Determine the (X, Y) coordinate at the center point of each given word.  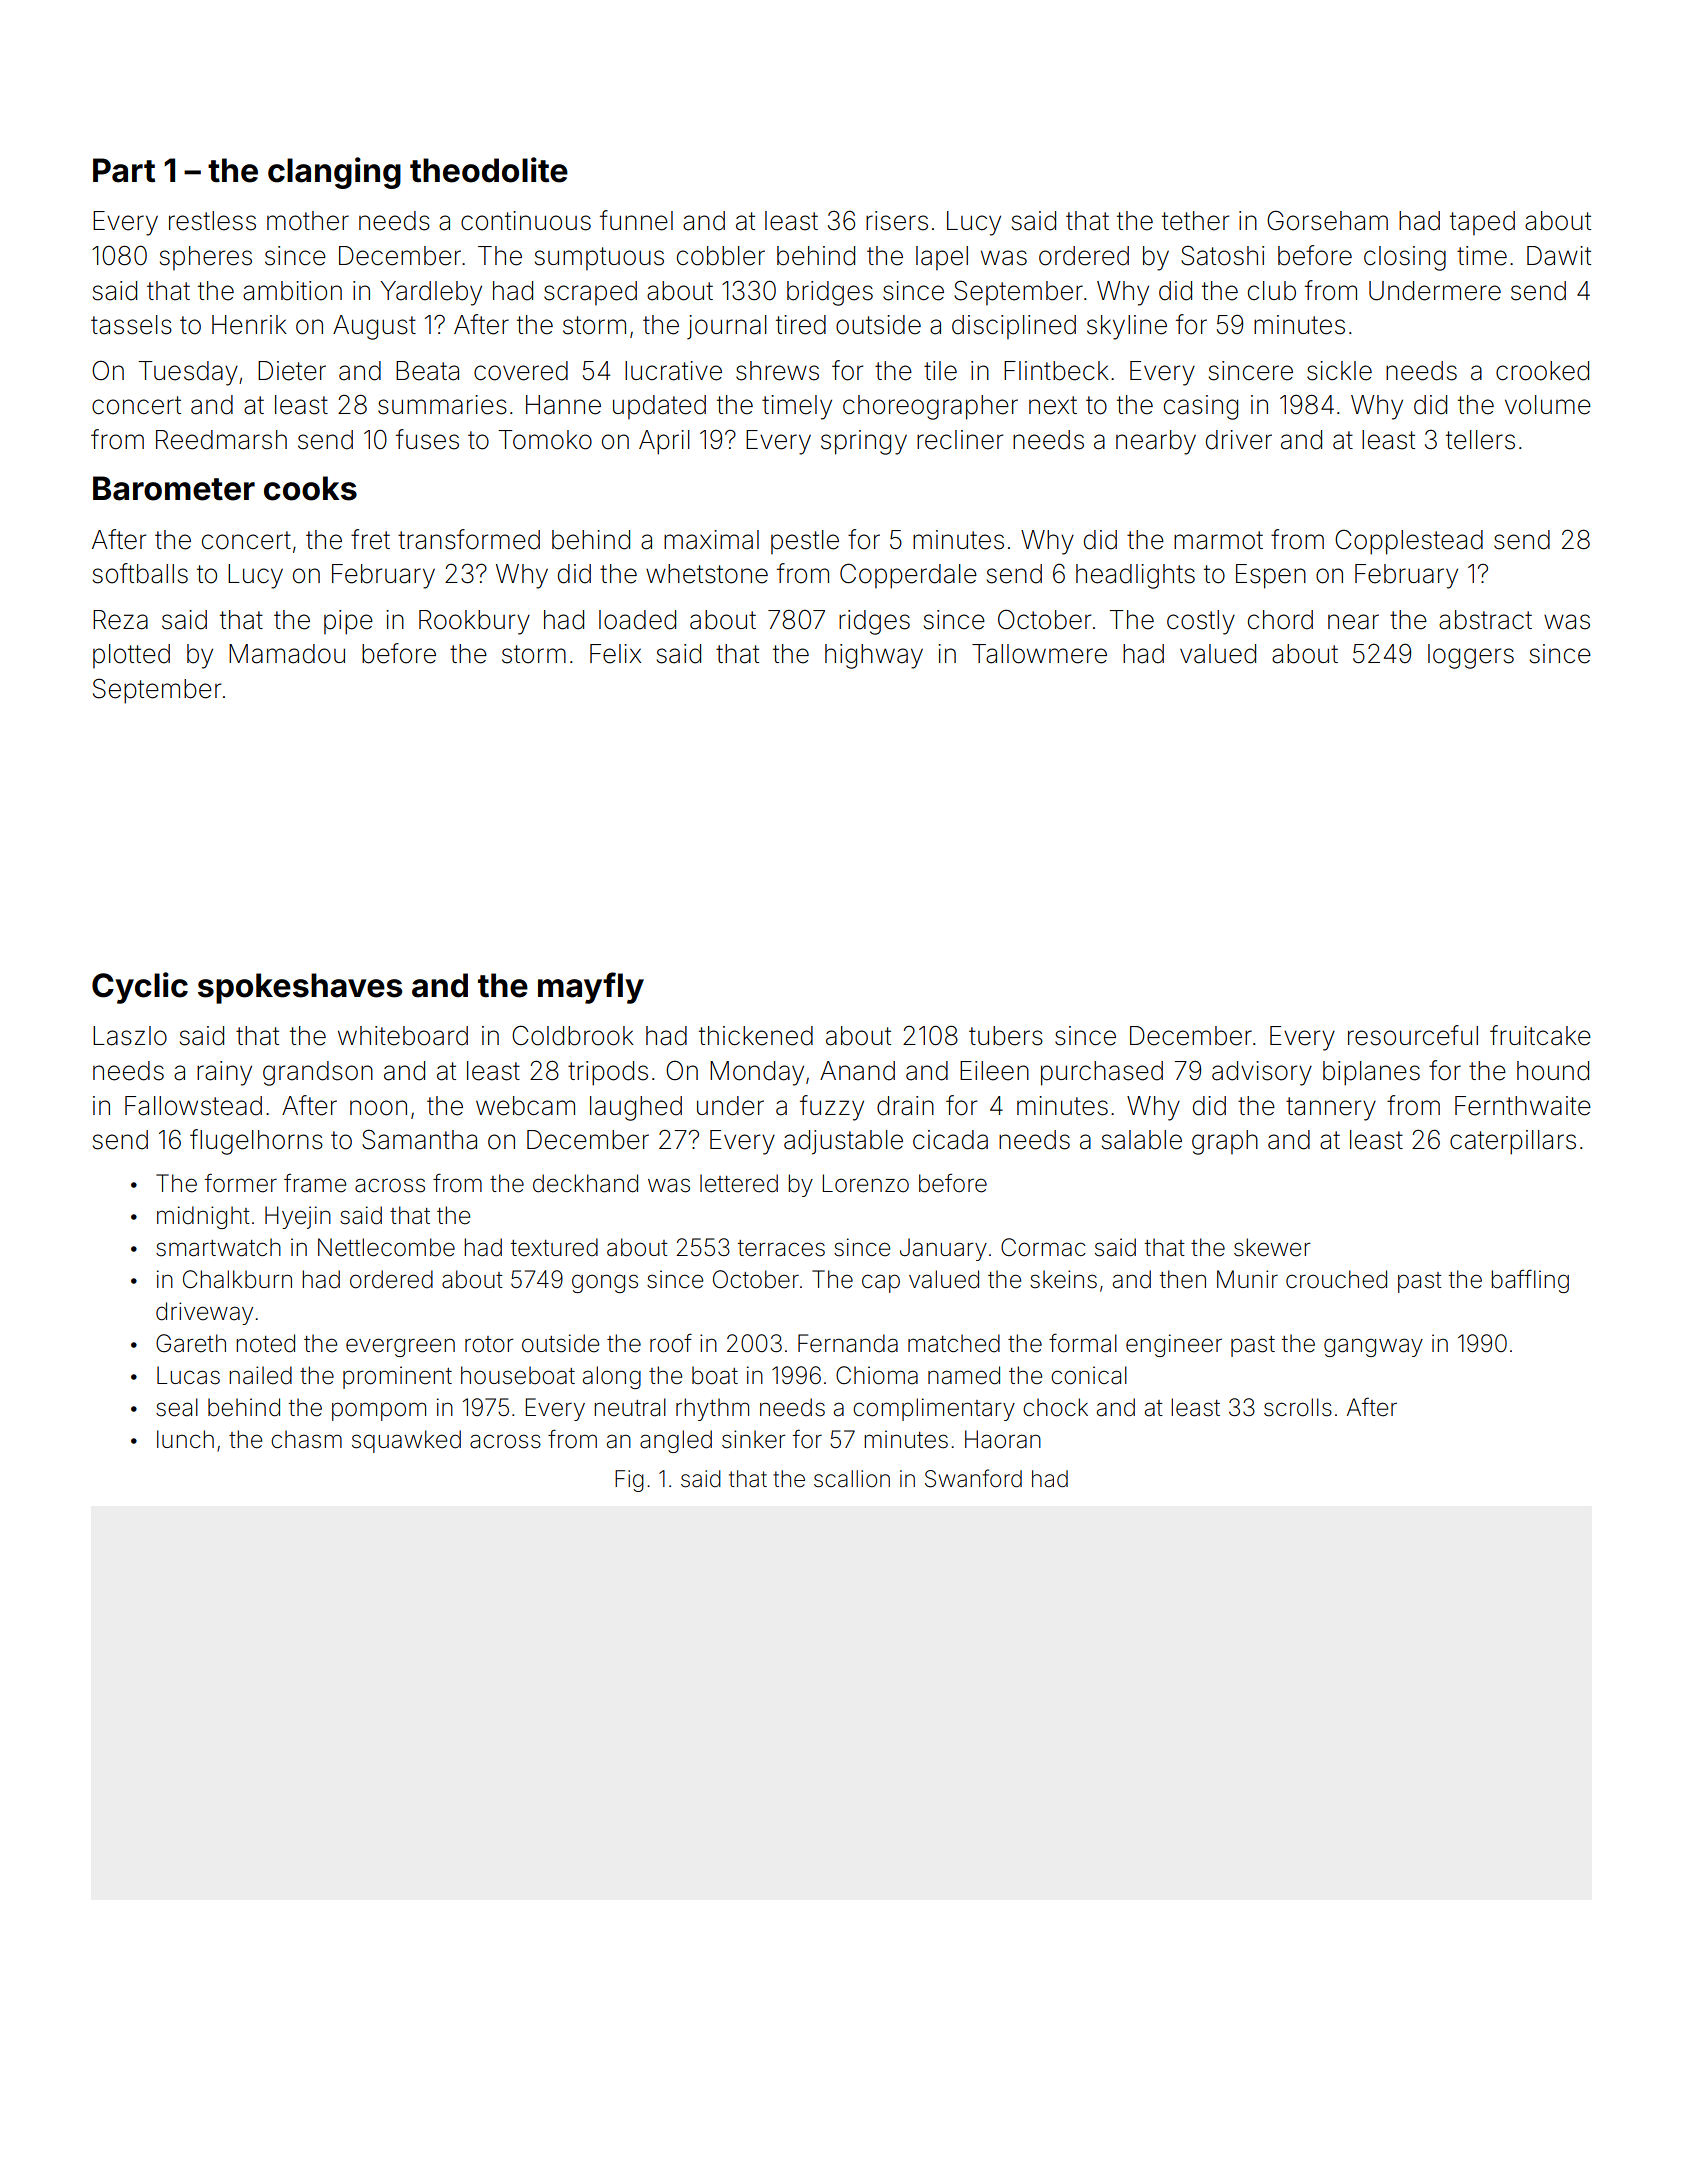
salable (1142, 1140)
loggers (1471, 656)
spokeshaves (300, 988)
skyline (1127, 327)
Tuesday (188, 373)
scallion (852, 1479)
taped (1482, 223)
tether (1195, 221)
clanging (334, 173)
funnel (636, 220)
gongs (605, 1283)
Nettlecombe (386, 1247)
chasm (306, 1439)
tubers (1006, 1036)
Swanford (973, 1478)
